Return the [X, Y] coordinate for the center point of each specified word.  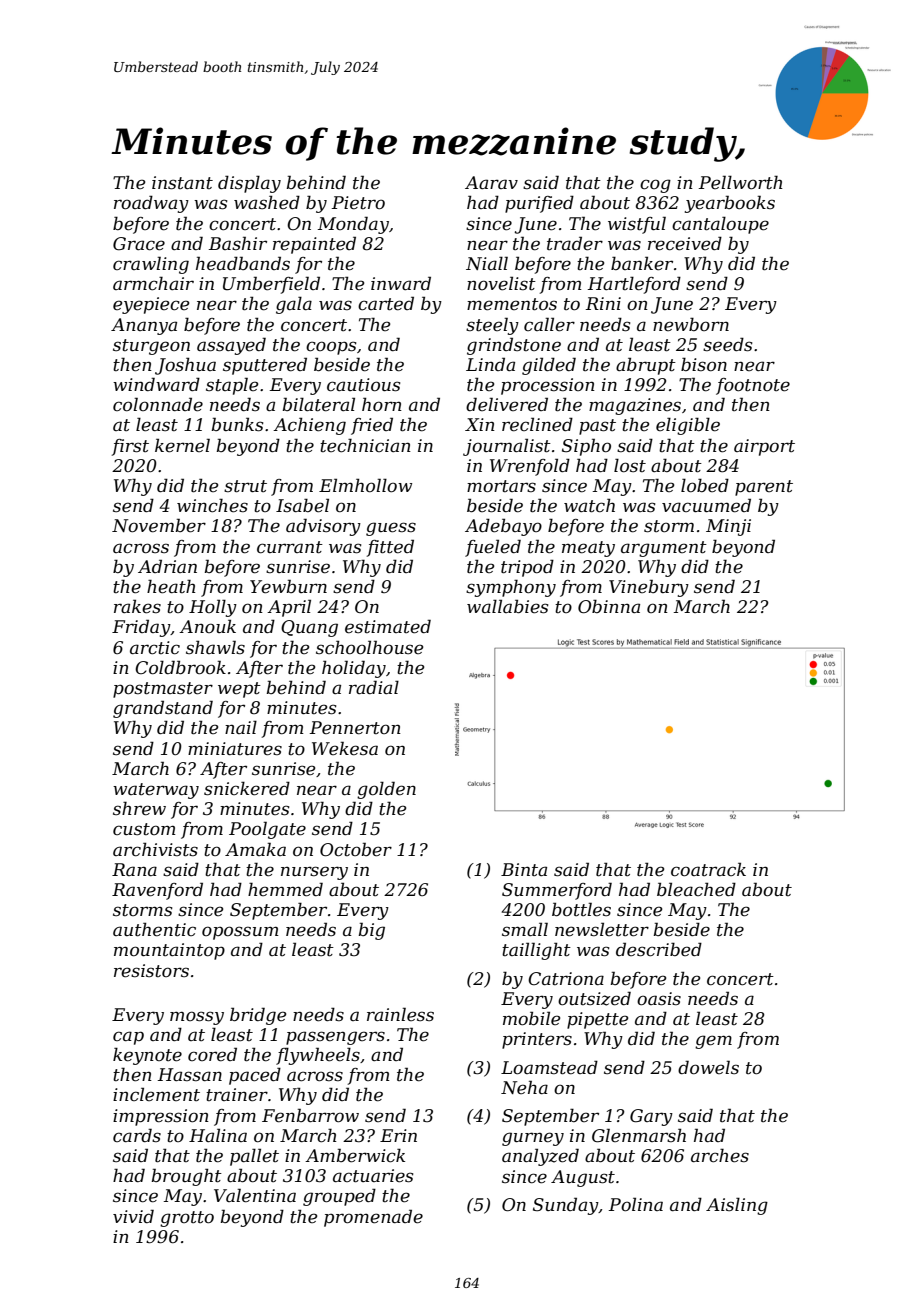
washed [267, 202]
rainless [400, 1014]
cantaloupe [720, 225]
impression [161, 1117]
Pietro [358, 203]
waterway [156, 791]
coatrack [708, 869]
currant [290, 547]
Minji [728, 527]
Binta [524, 869]
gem [713, 1042]
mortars [501, 486]
